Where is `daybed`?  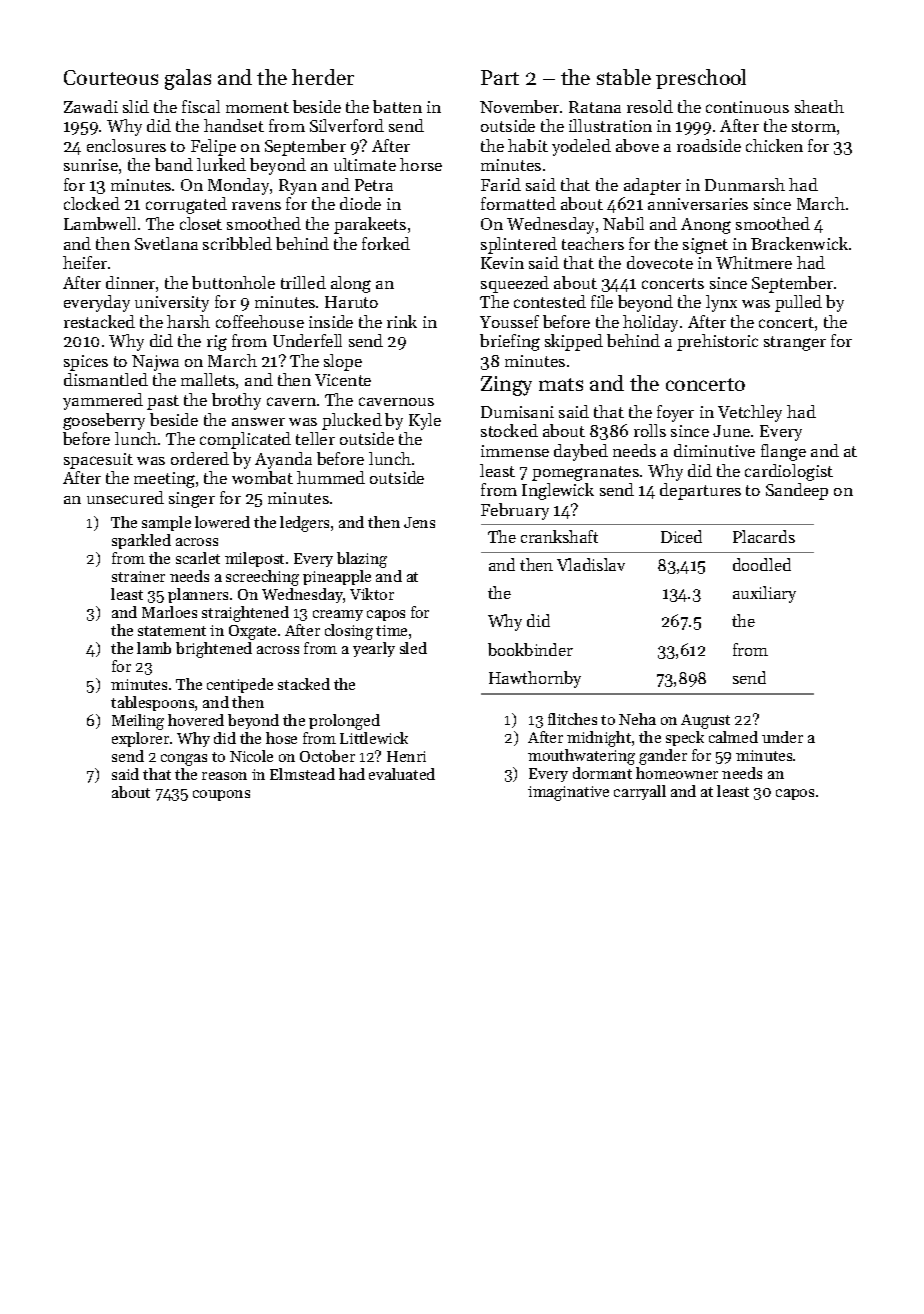 daybed is located at coordinates (581, 452).
